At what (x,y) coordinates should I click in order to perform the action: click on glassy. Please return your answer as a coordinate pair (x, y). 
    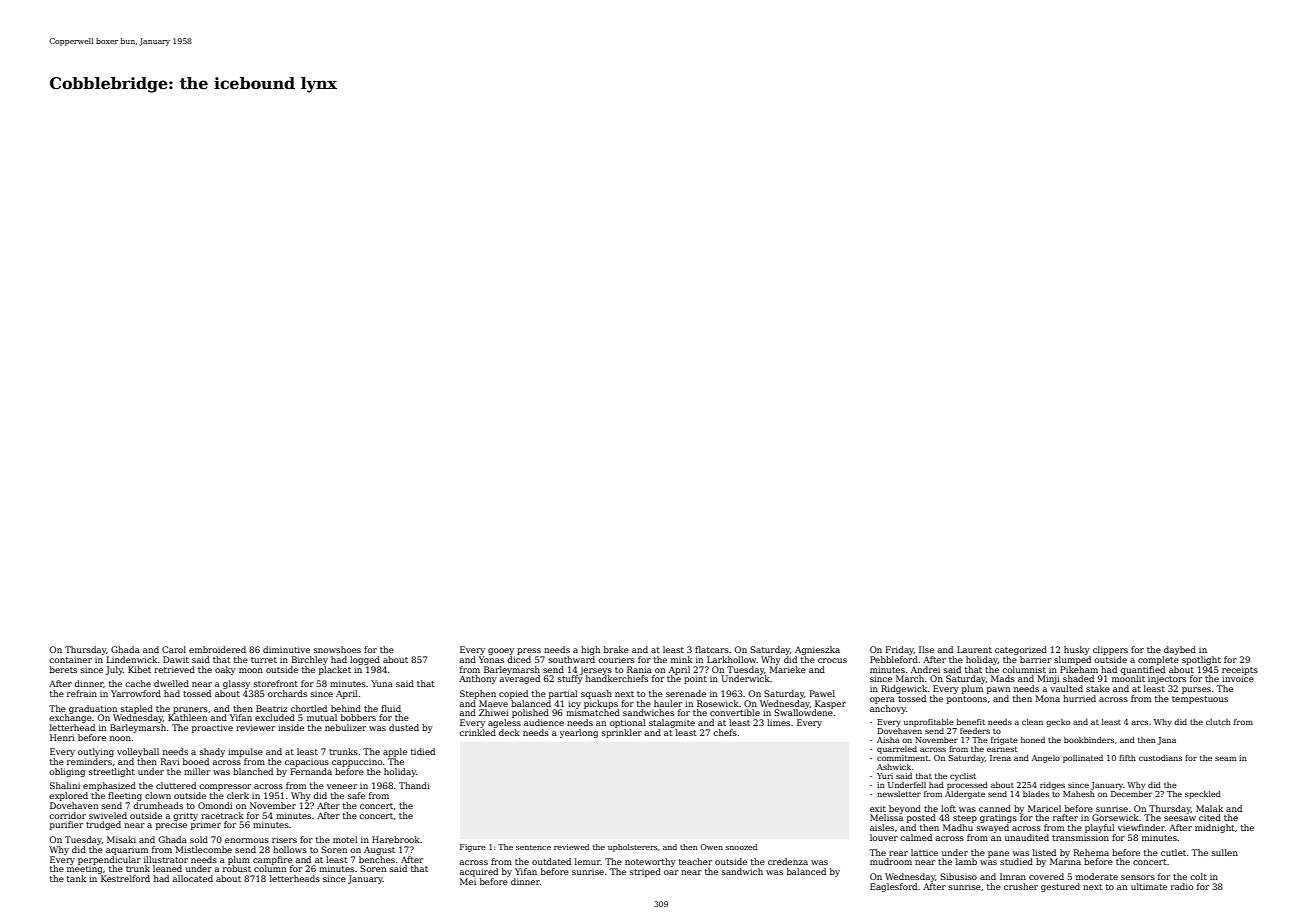
    Looking at the image, I should click on (236, 684).
